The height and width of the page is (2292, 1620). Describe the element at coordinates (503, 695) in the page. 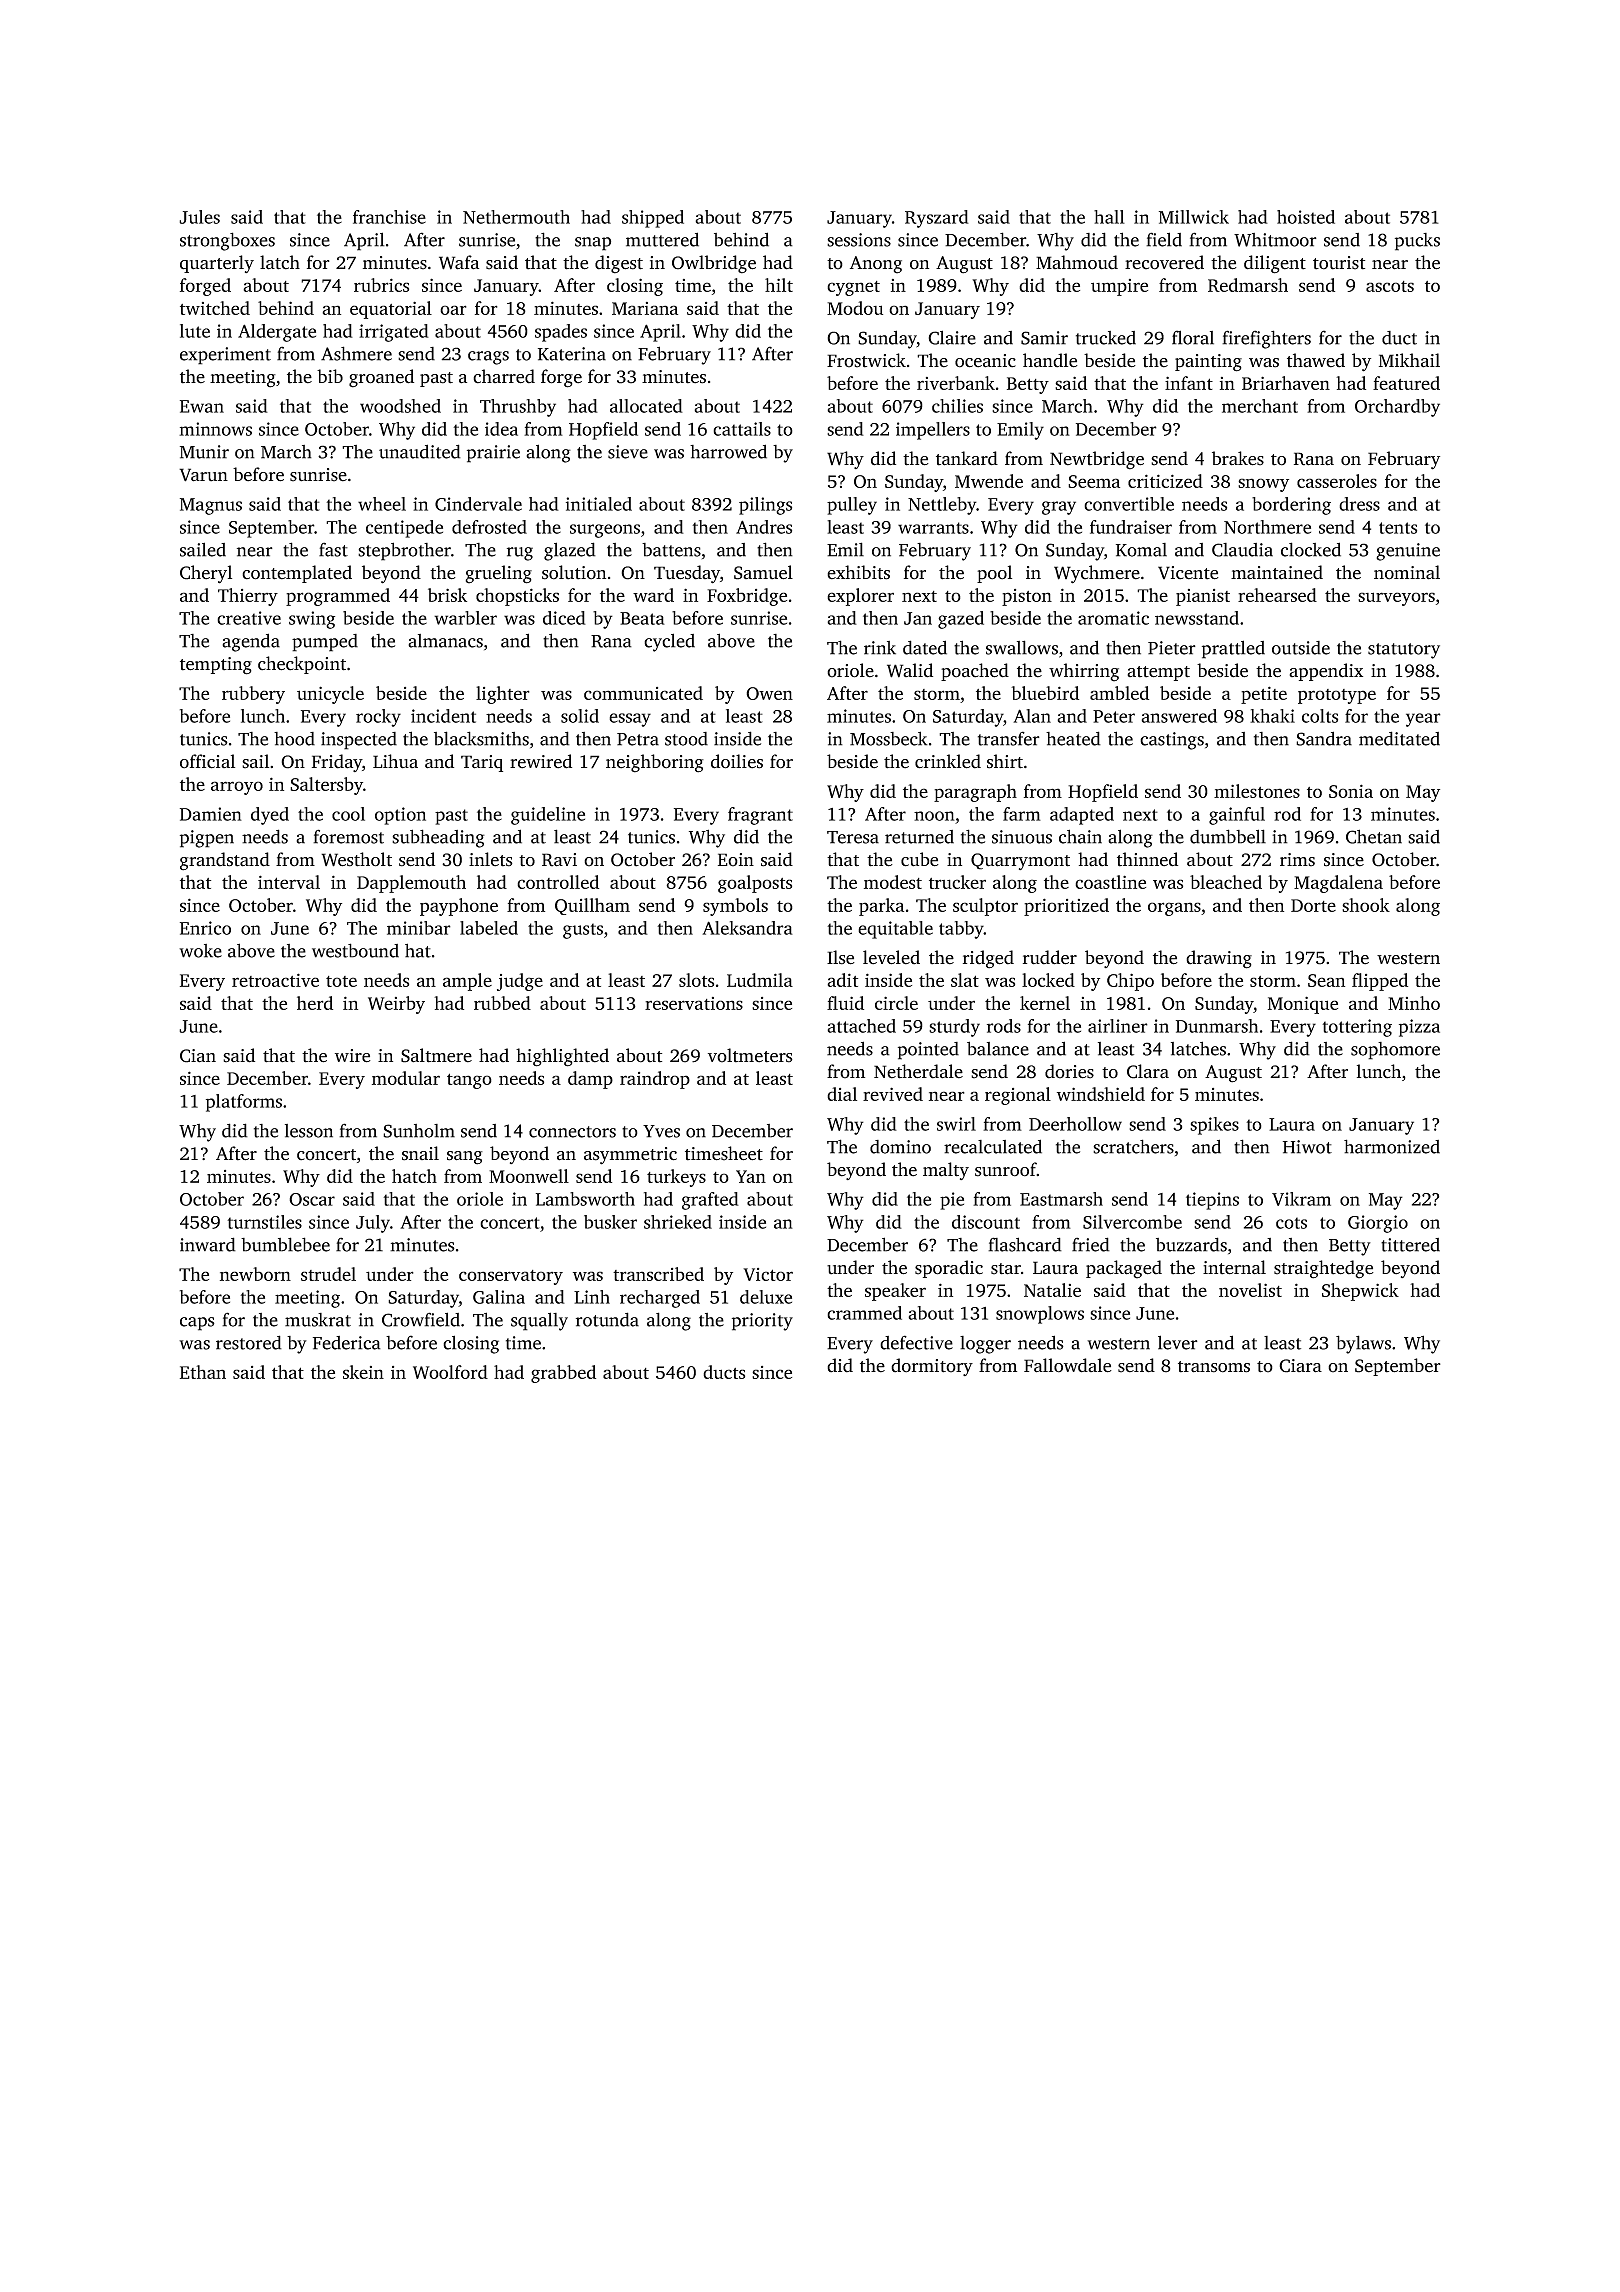

I see `lighter` at that location.
